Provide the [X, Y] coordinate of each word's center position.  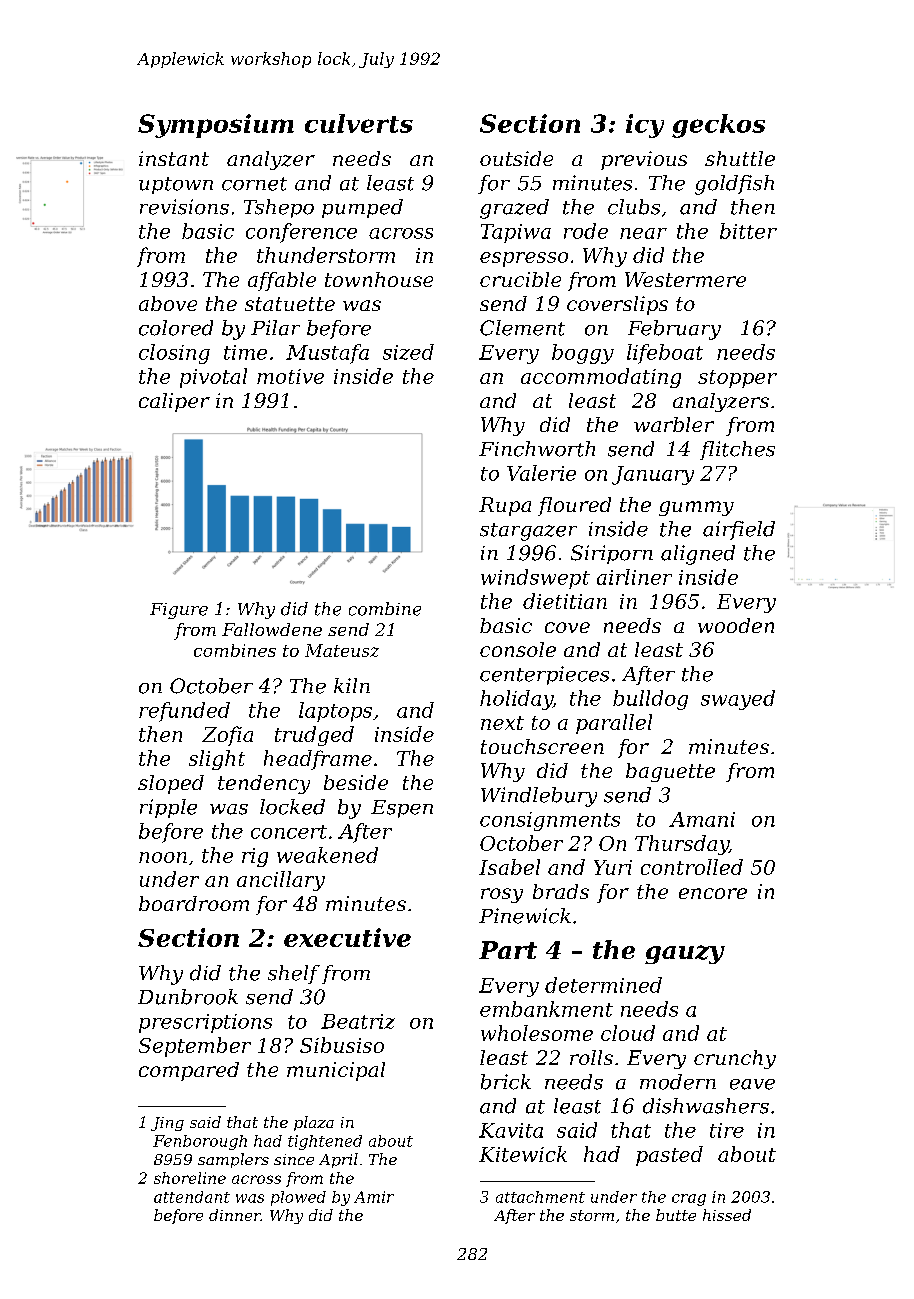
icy [645, 126]
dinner [235, 1215]
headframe [318, 760]
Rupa [505, 506]
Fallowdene [272, 629]
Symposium [216, 126]
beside [356, 782]
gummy [696, 508]
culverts [359, 123]
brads [561, 891]
